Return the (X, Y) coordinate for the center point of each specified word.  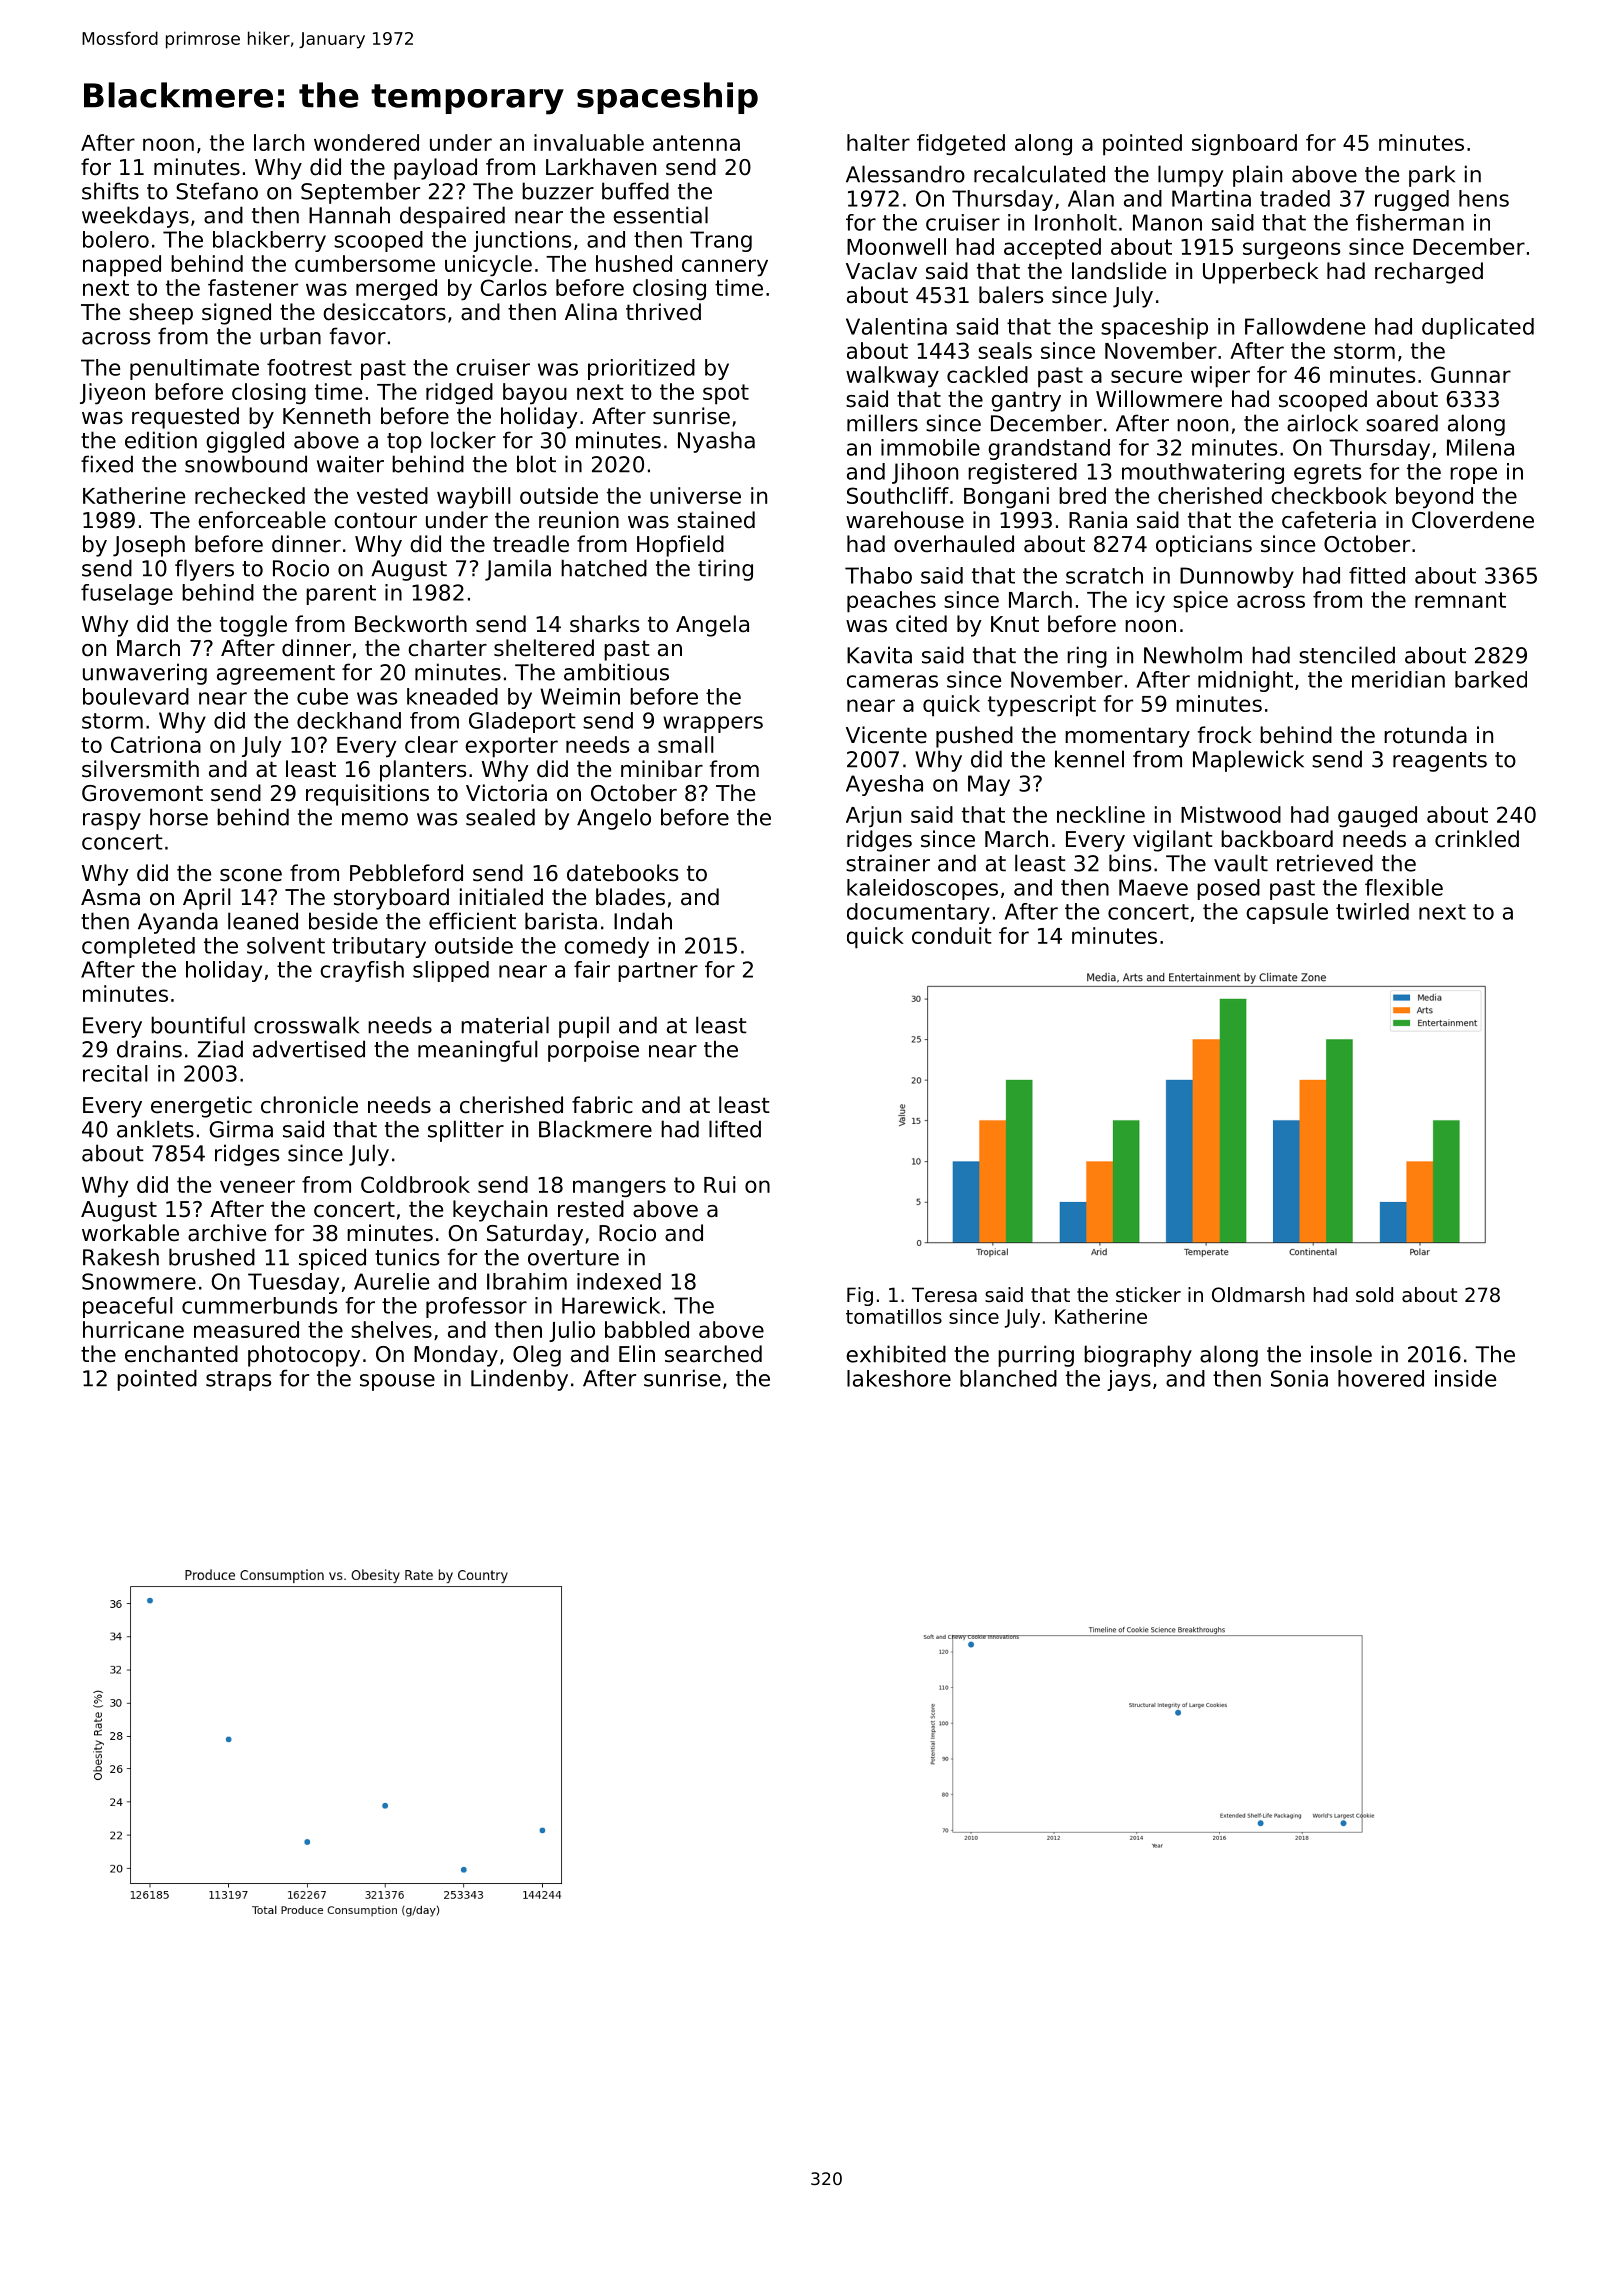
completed (138, 947)
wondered (366, 142)
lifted (735, 1129)
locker (463, 440)
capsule (1287, 913)
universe (695, 495)
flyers (204, 570)
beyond (1434, 498)
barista (561, 921)
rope (1473, 475)
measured (246, 1329)
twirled (1372, 911)
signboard (1244, 145)
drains (149, 1049)
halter (878, 142)
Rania (1098, 520)
